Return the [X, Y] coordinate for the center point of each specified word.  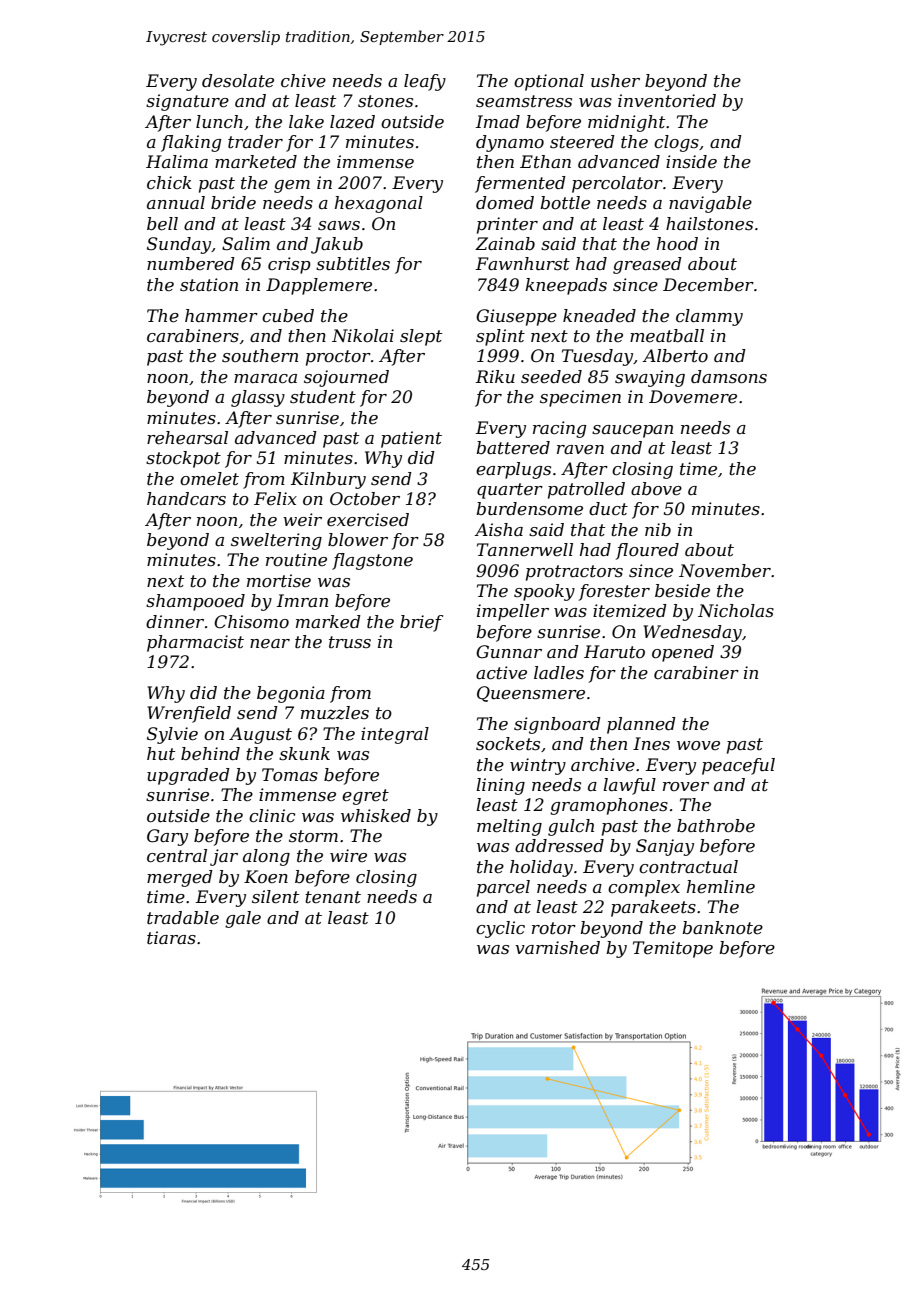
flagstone [372, 561]
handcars [186, 498]
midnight [626, 123]
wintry [538, 766]
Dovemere [693, 397]
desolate [238, 81]
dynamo [510, 143]
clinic [272, 815]
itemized [630, 611]
